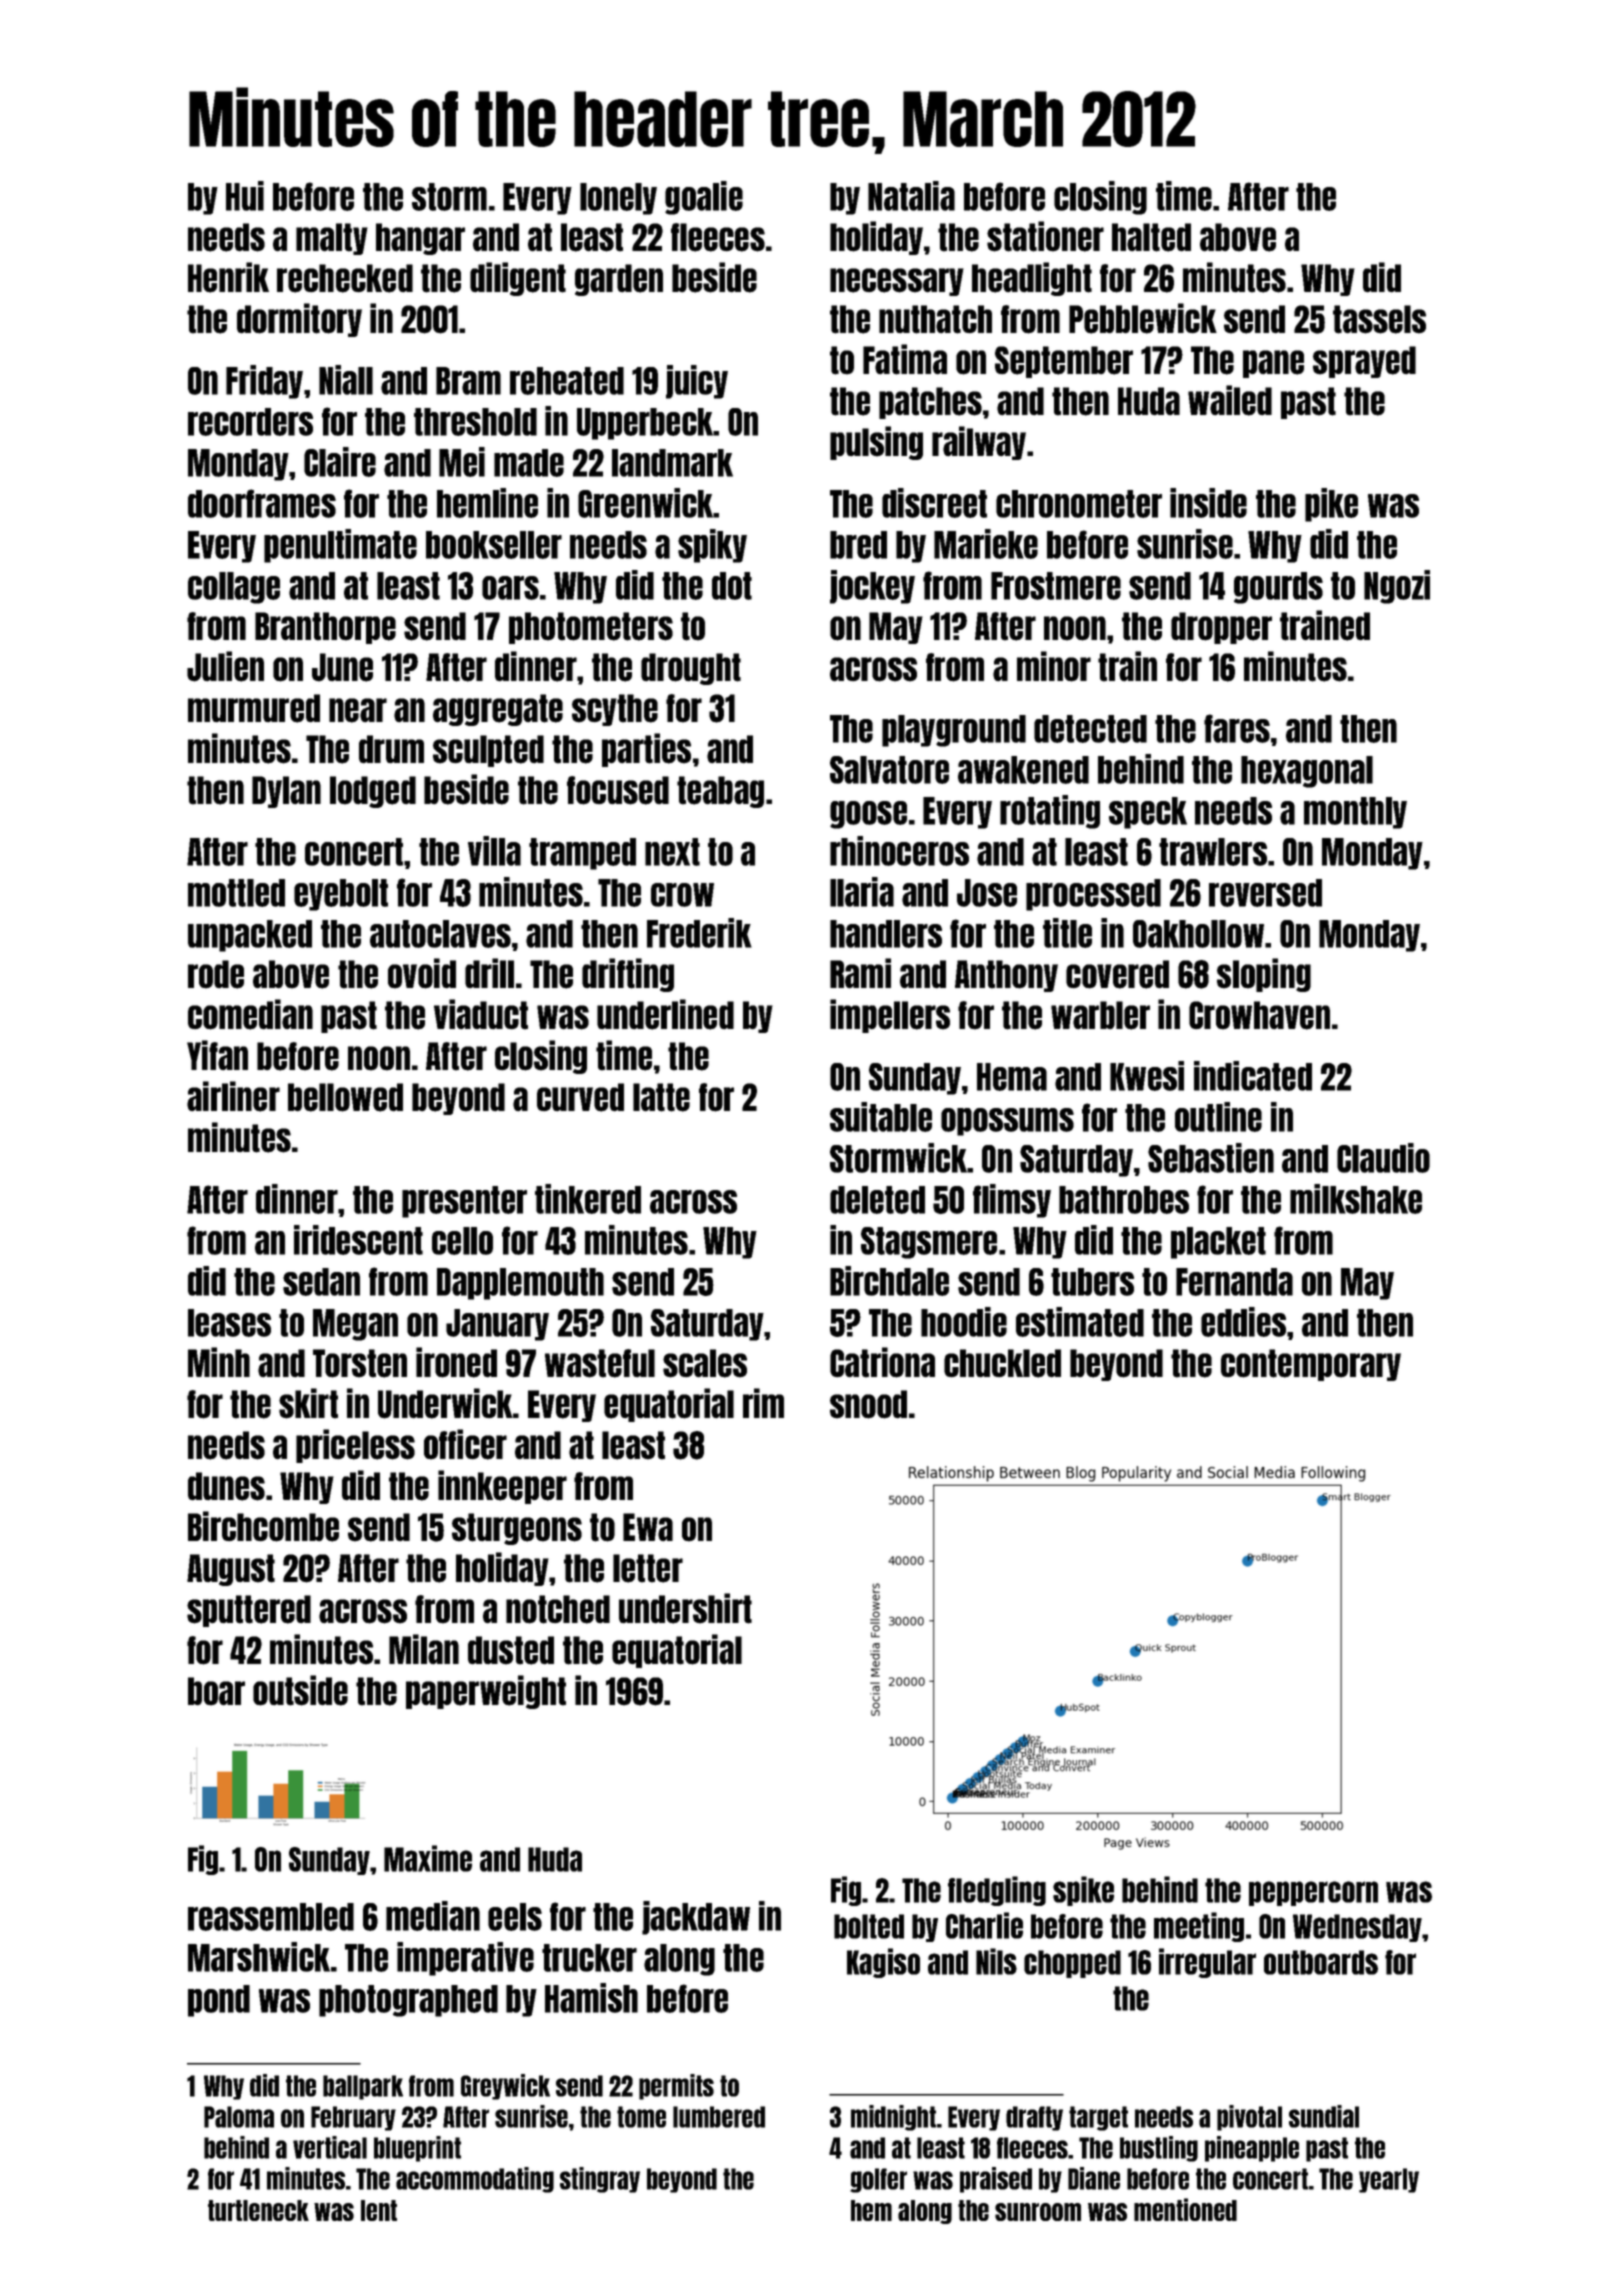  What do you see at coordinates (1199, 1927) in the image?
I see `meeting` at bounding box center [1199, 1927].
